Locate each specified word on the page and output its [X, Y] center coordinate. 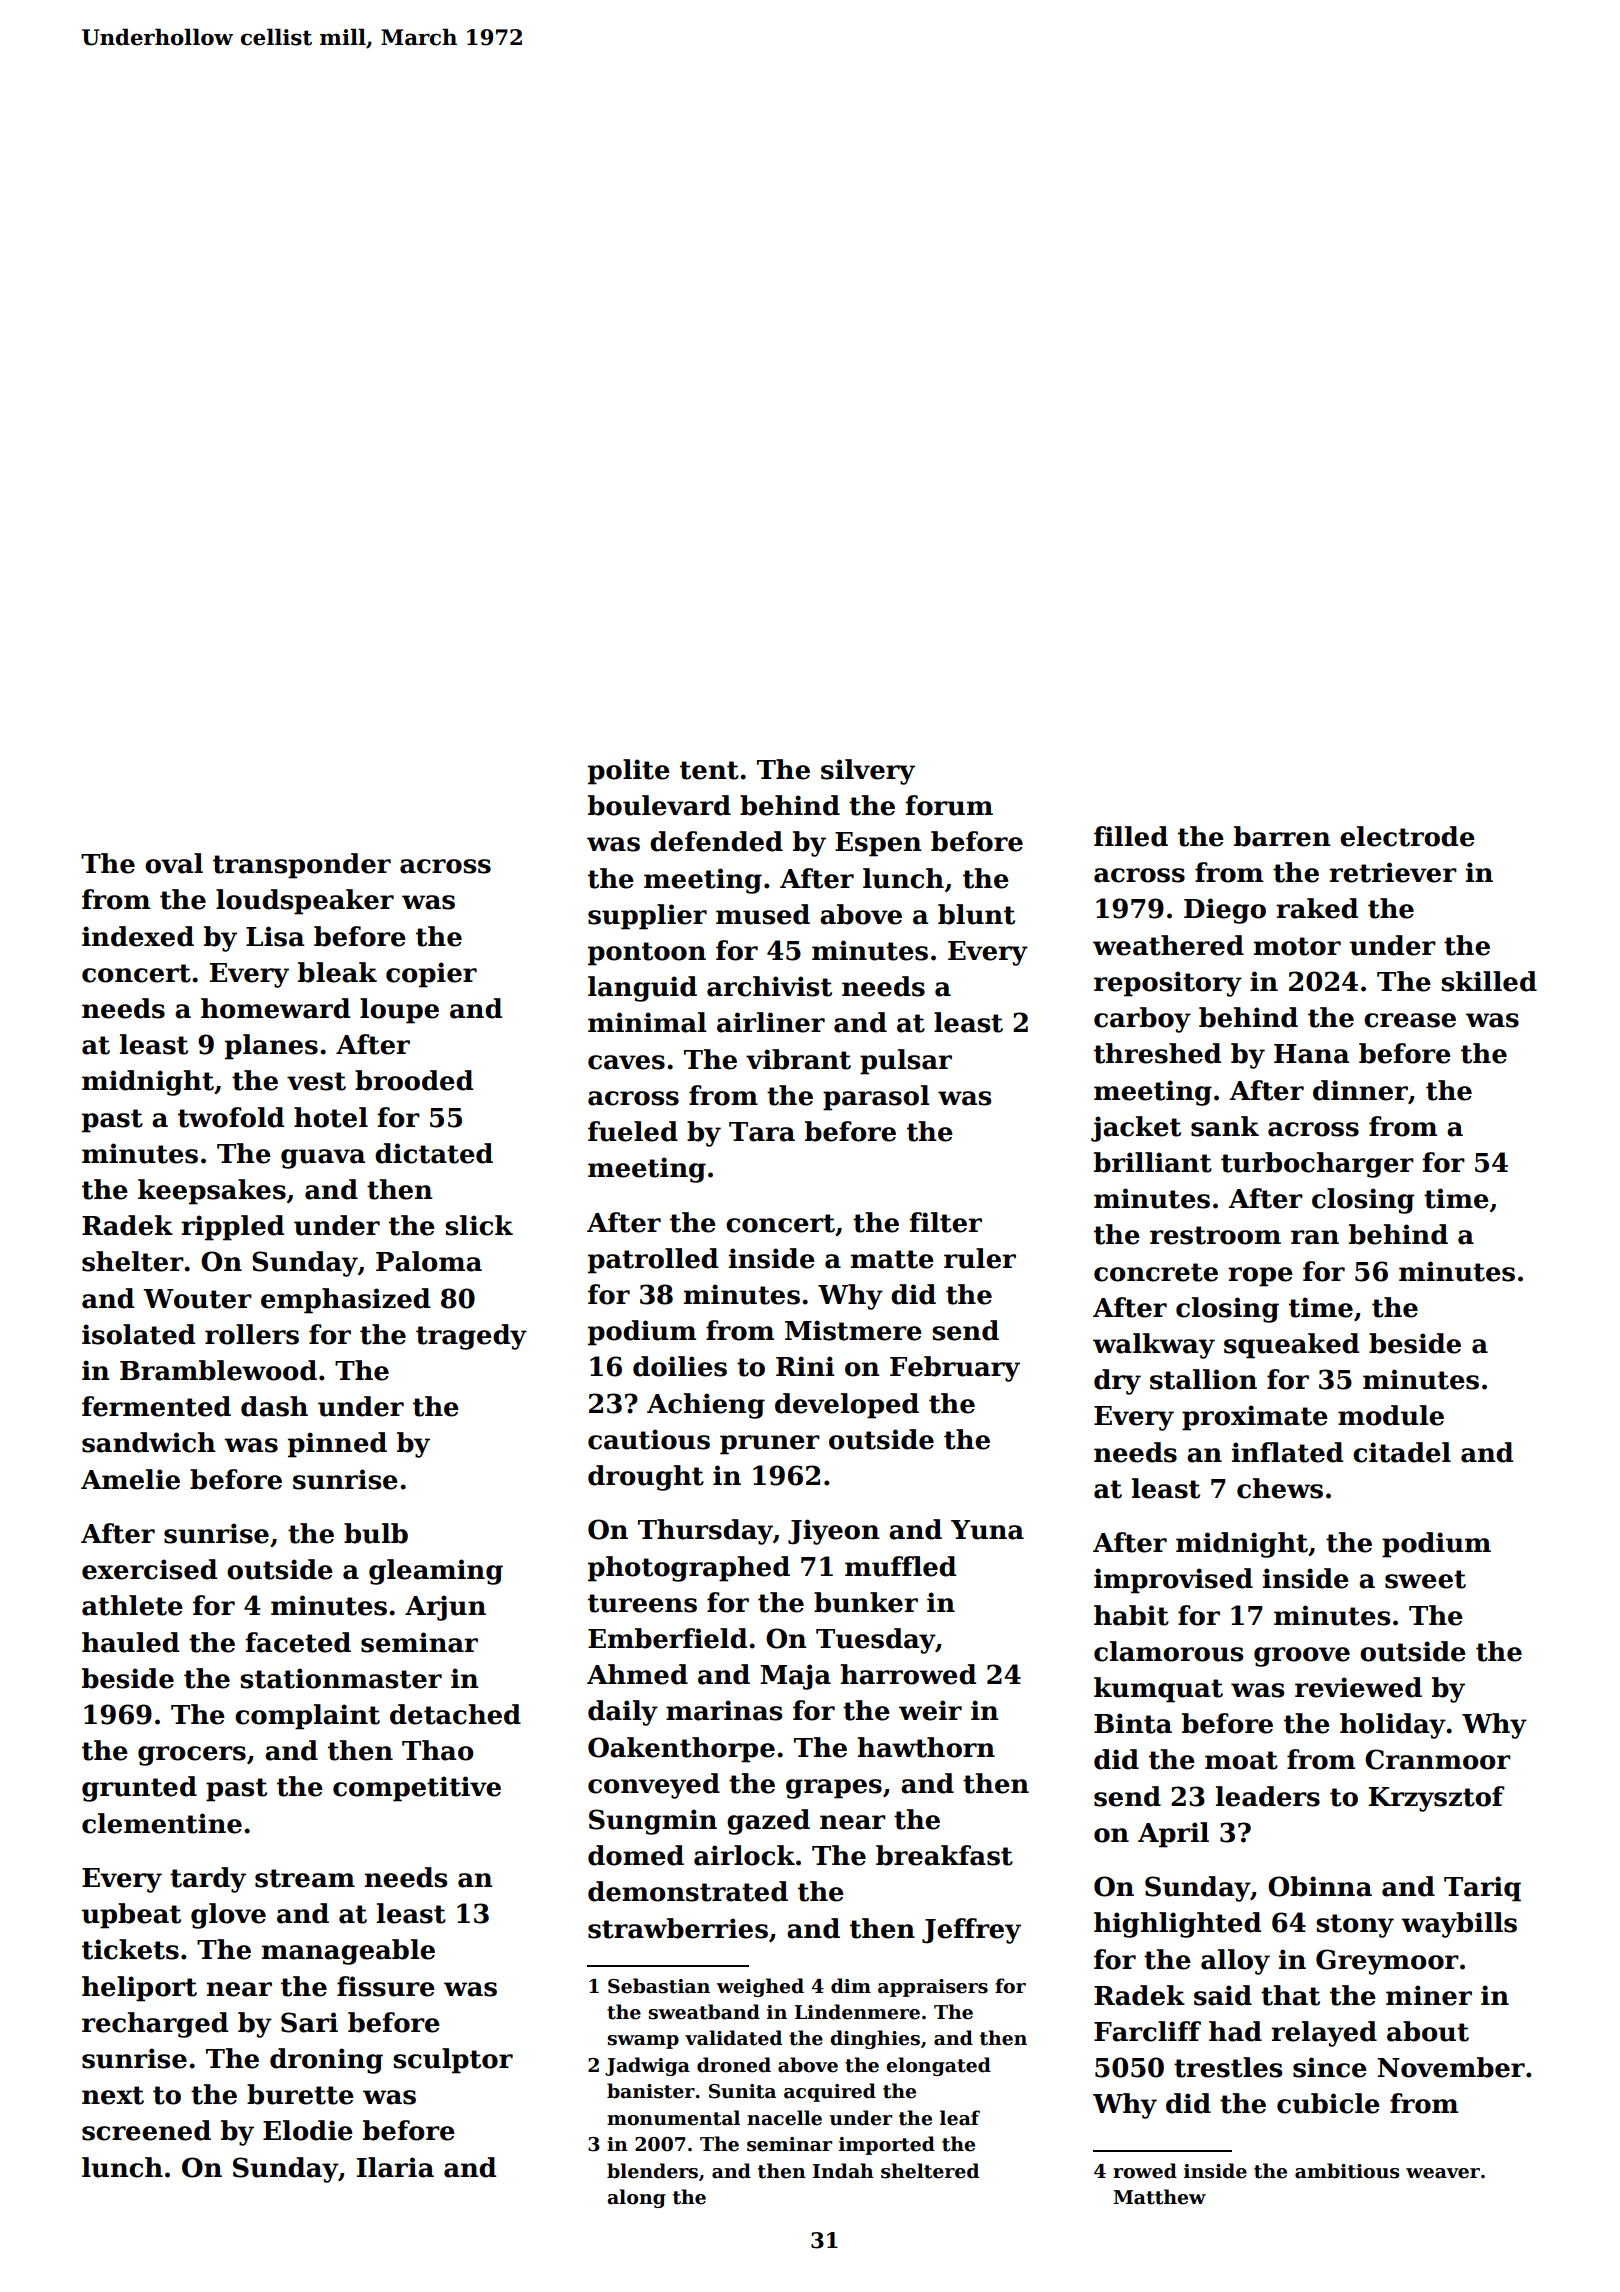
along [636, 2198]
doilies [680, 1366]
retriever [1393, 872]
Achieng [706, 1406]
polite [629, 772]
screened [146, 2130]
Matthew [1159, 2197]
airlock [744, 1855]
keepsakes [212, 1192]
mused [763, 914]
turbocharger [1317, 1165]
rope [1260, 1277]
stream [305, 1878]
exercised [149, 1569]
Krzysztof [1437, 1799]
